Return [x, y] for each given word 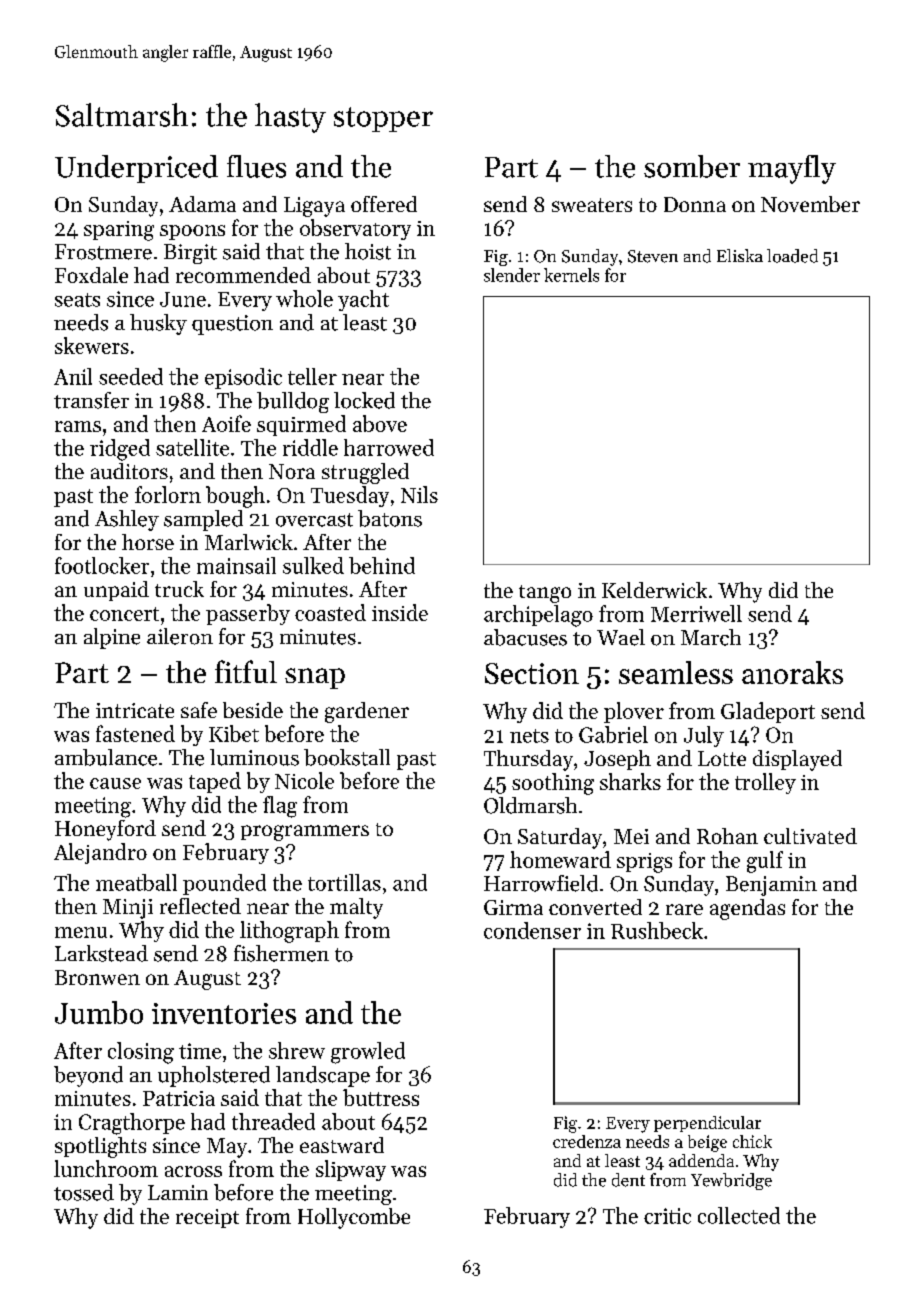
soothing [553, 784]
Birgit [190, 254]
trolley [765, 783]
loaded [792, 256]
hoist [368, 251]
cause [115, 783]
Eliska [740, 255]
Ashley [127, 520]
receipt [207, 1218]
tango [545, 594]
